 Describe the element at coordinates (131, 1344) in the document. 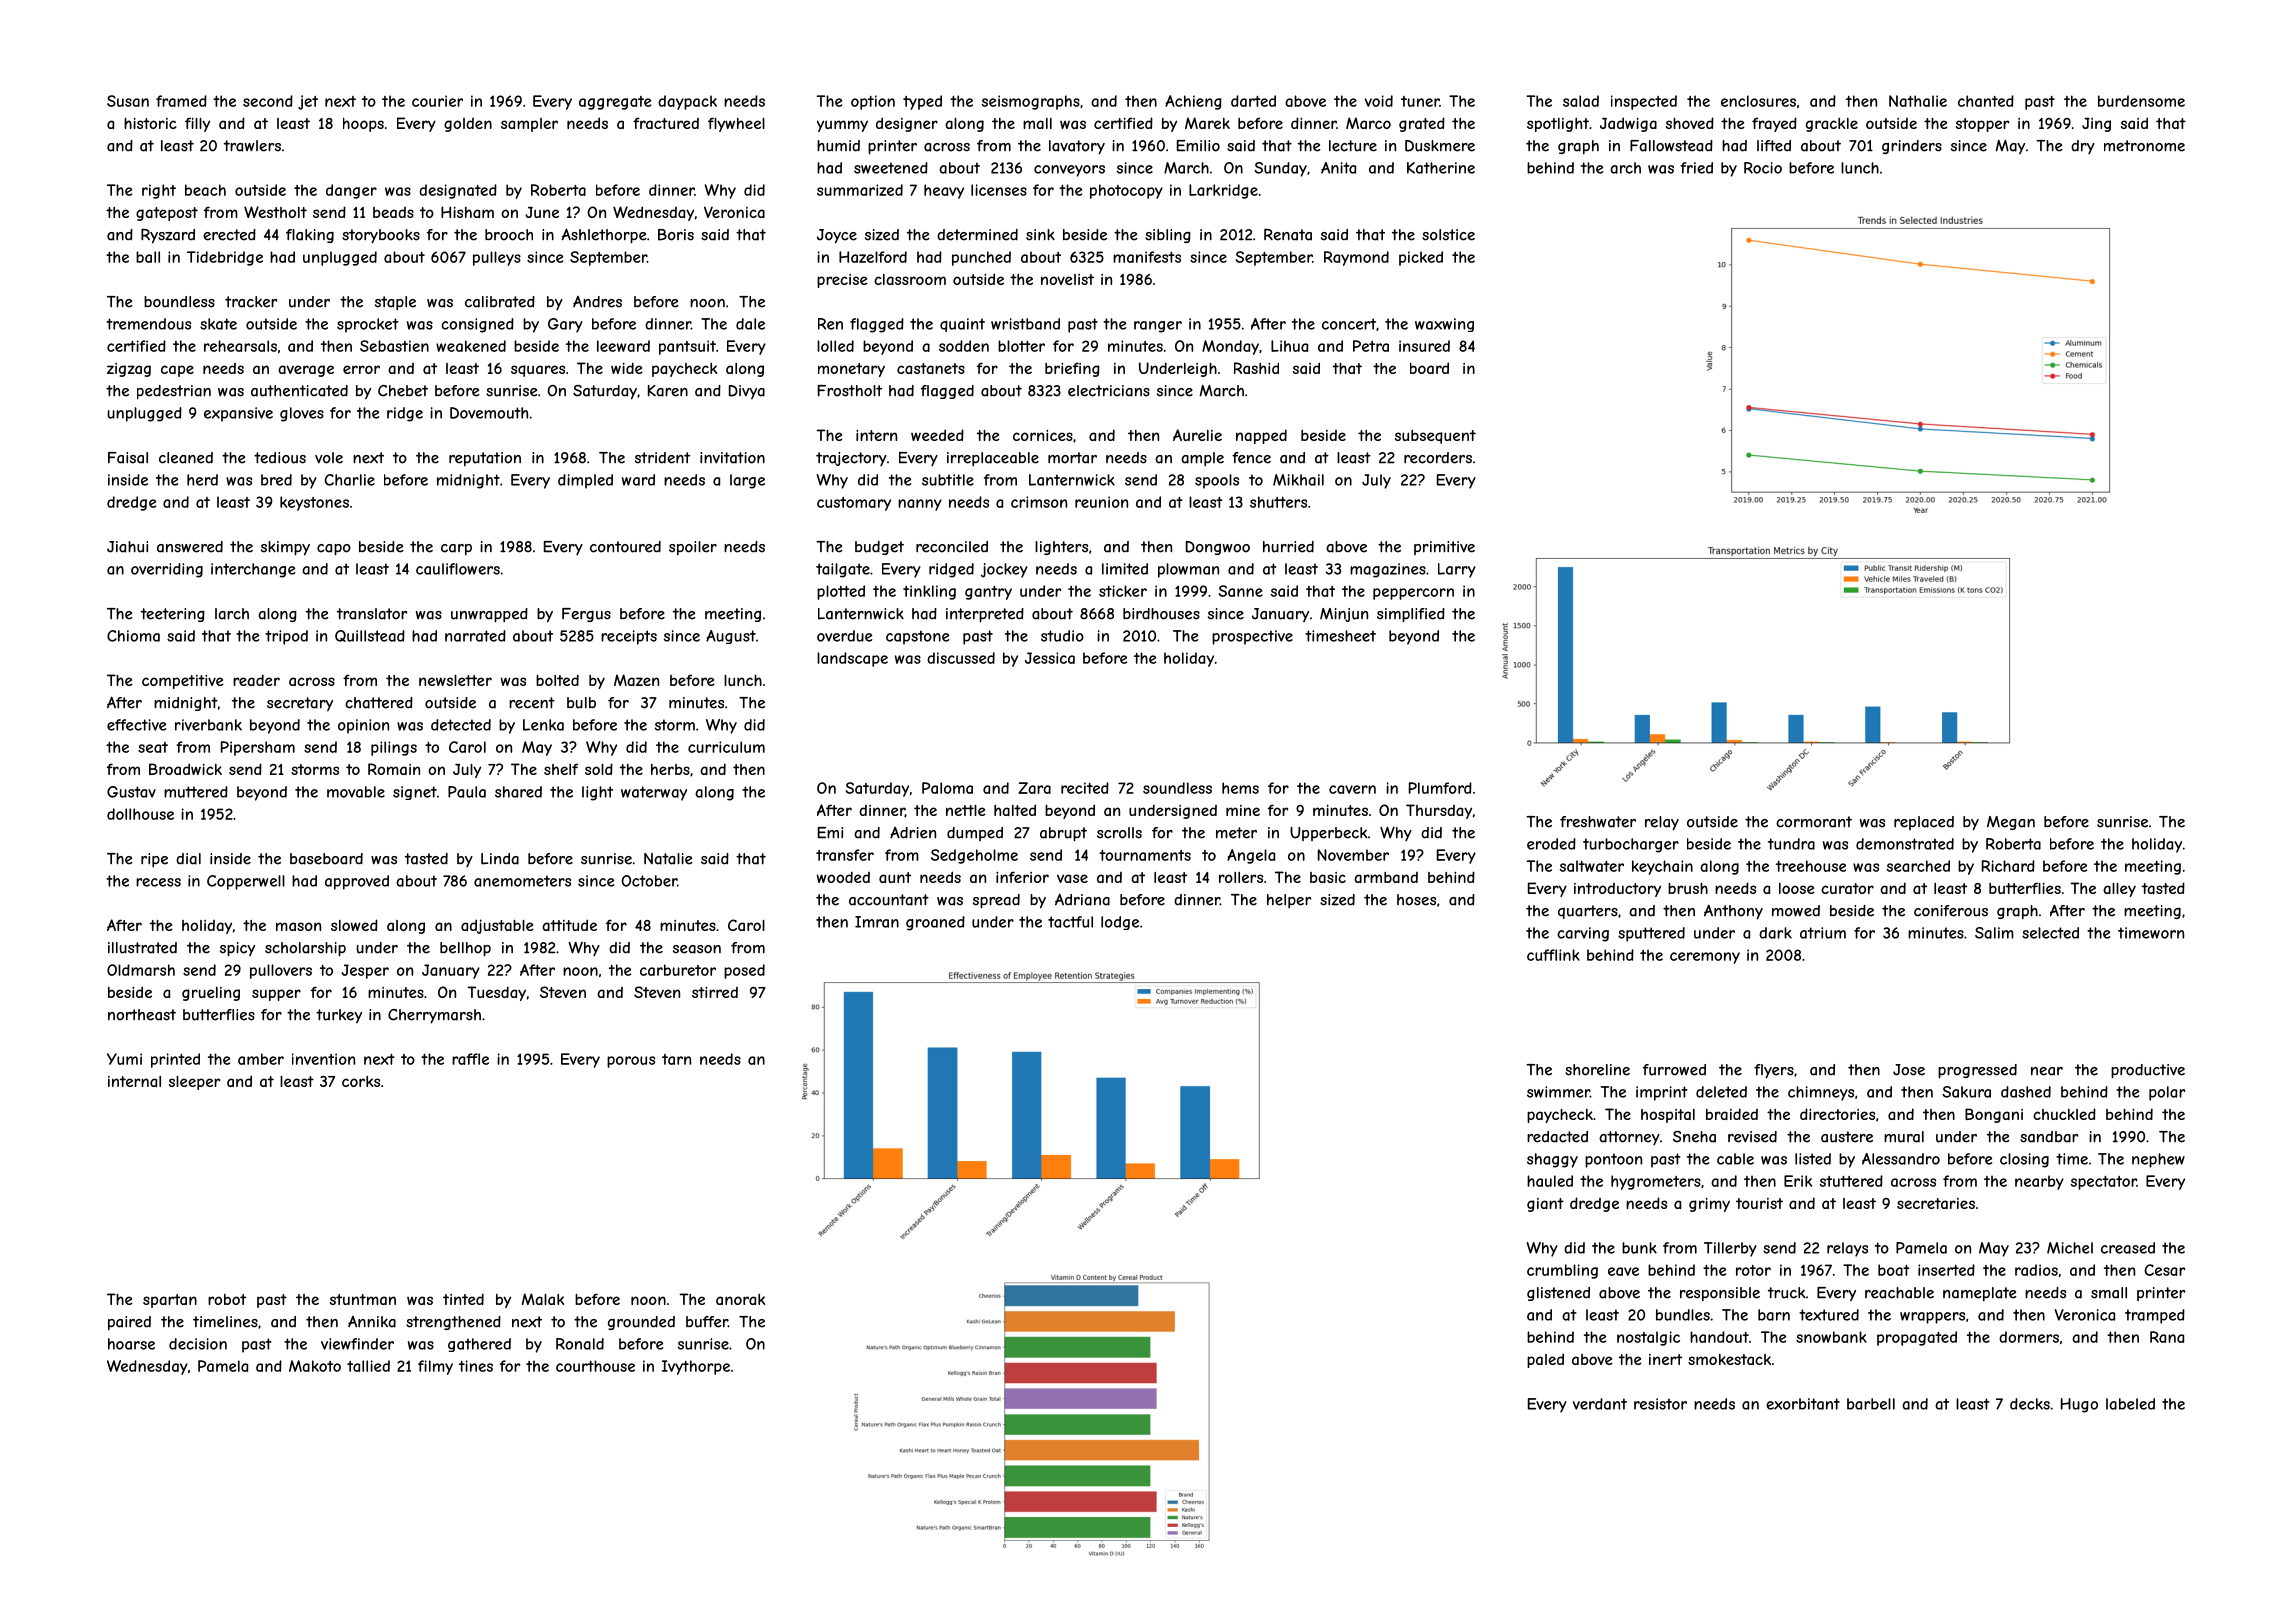

I see `hoarse` at that location.
